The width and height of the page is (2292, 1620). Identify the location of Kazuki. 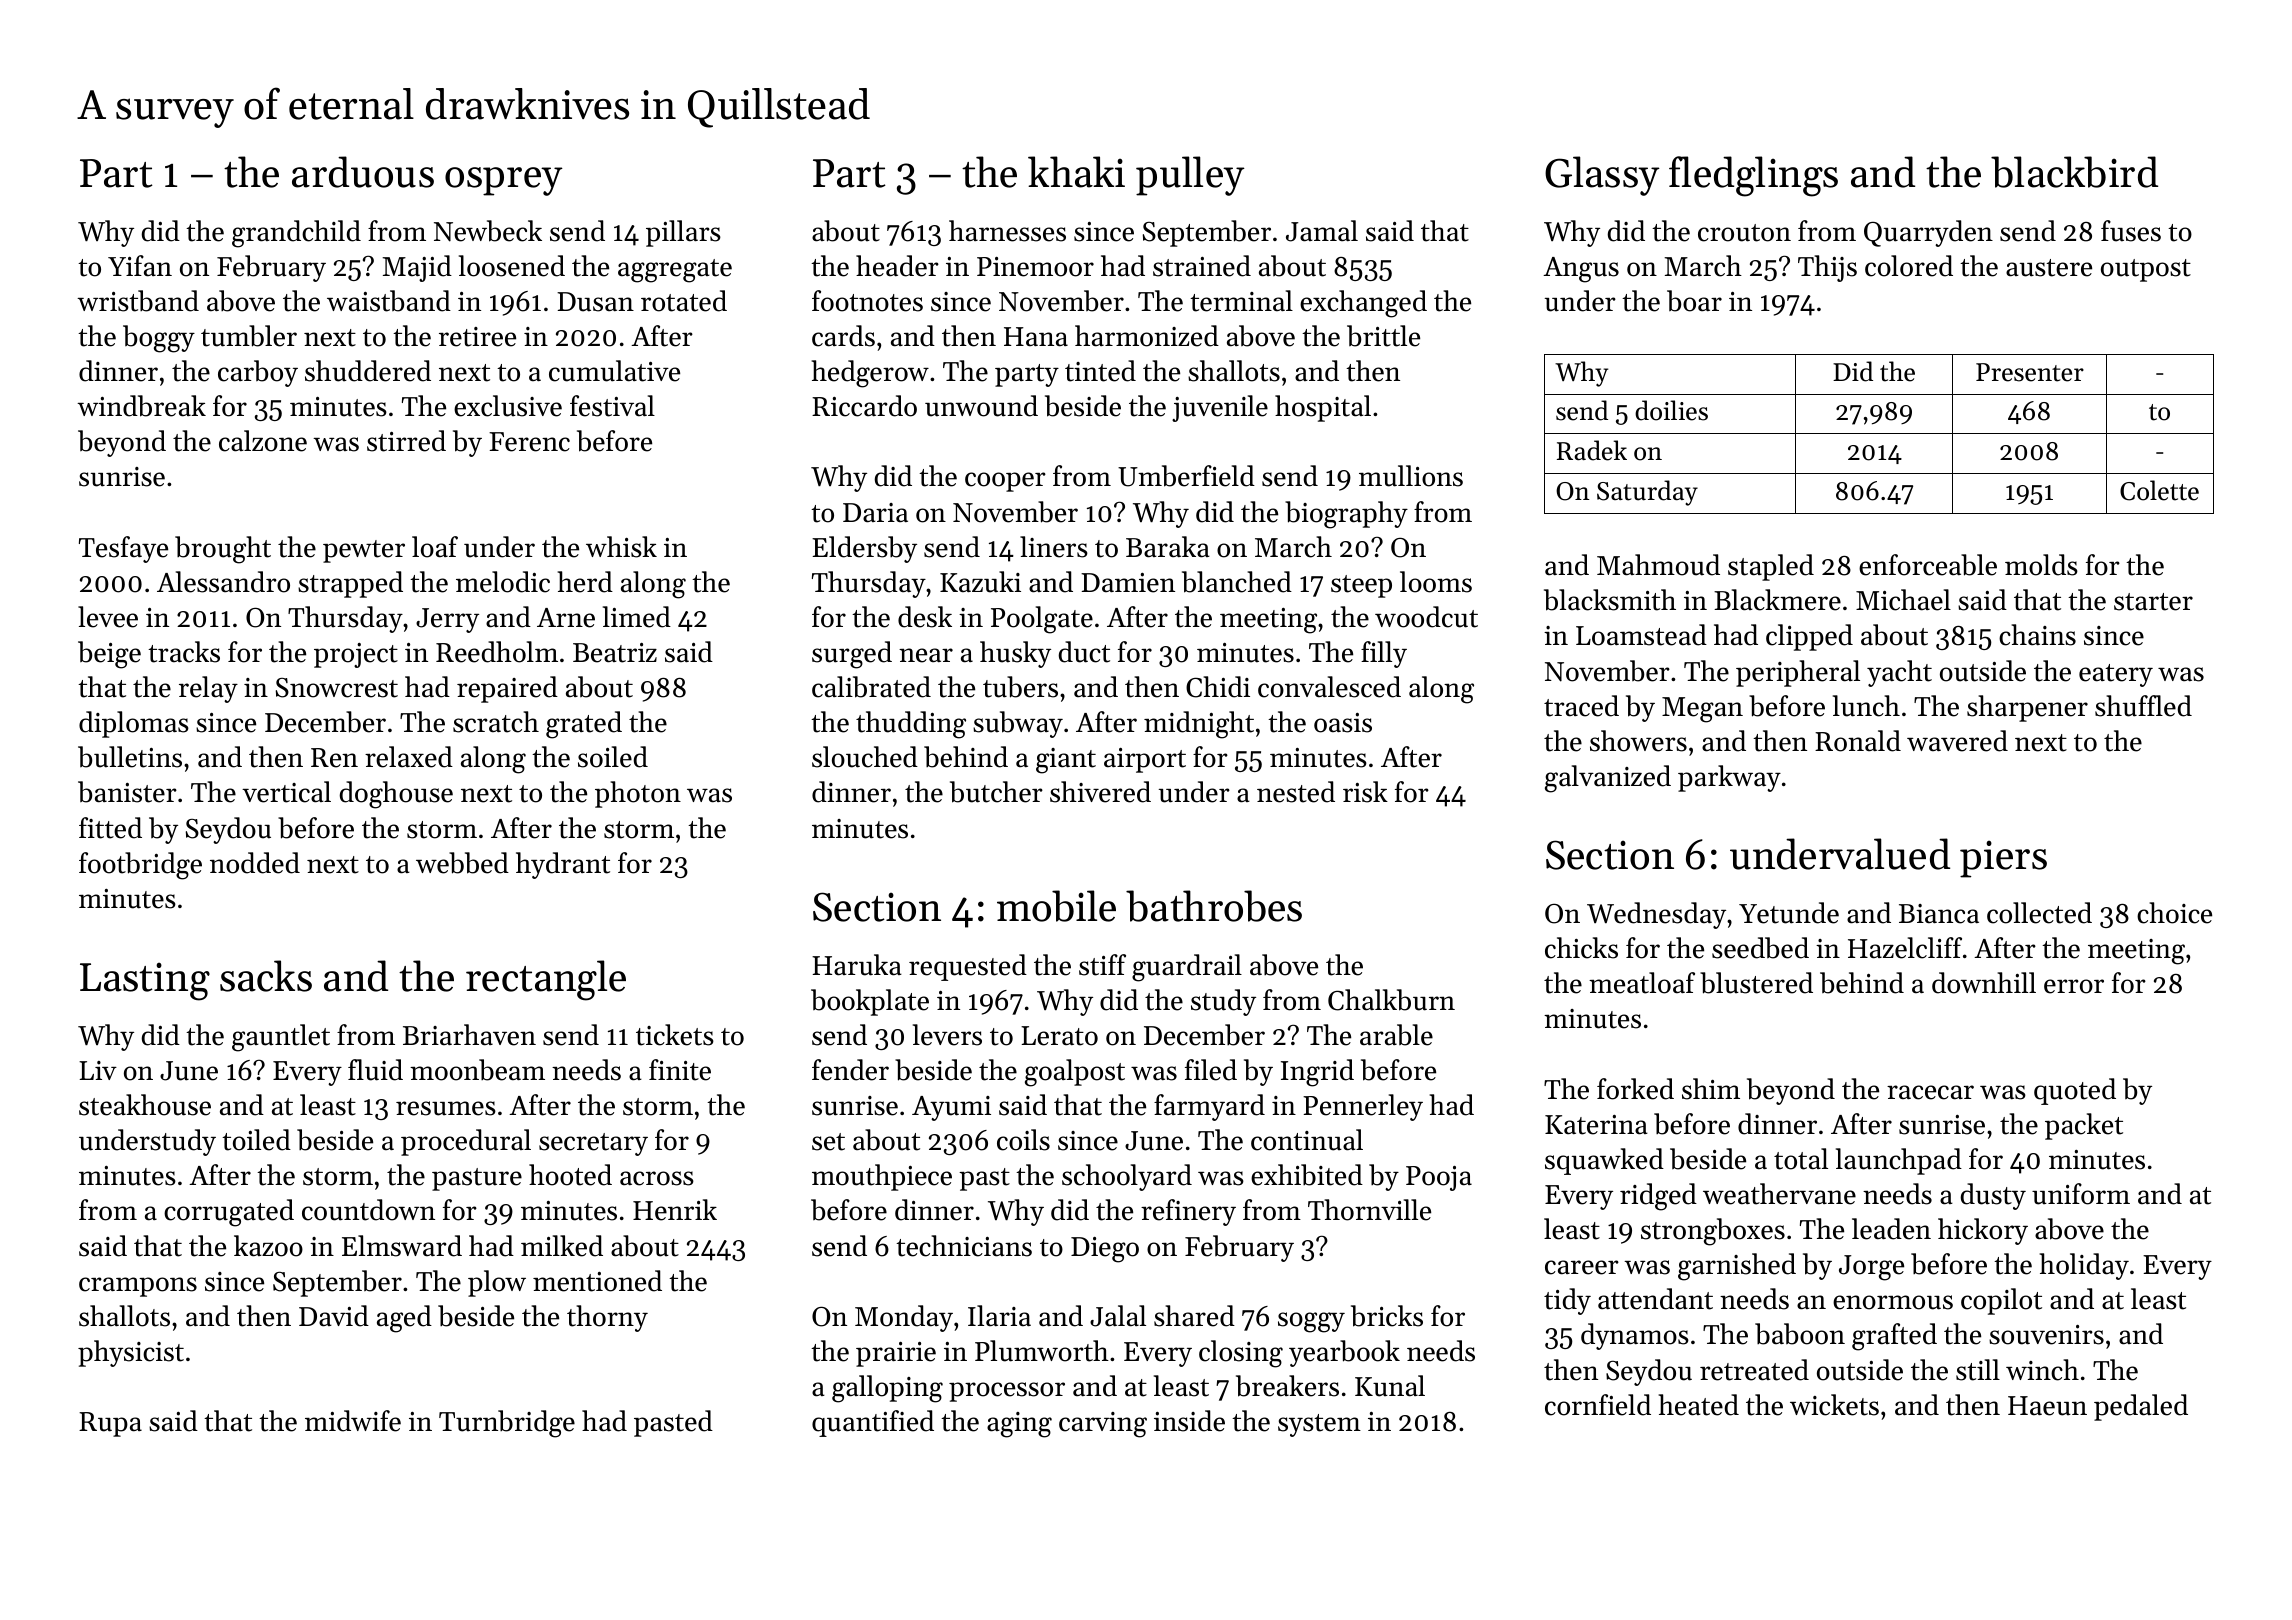
(980, 582).
